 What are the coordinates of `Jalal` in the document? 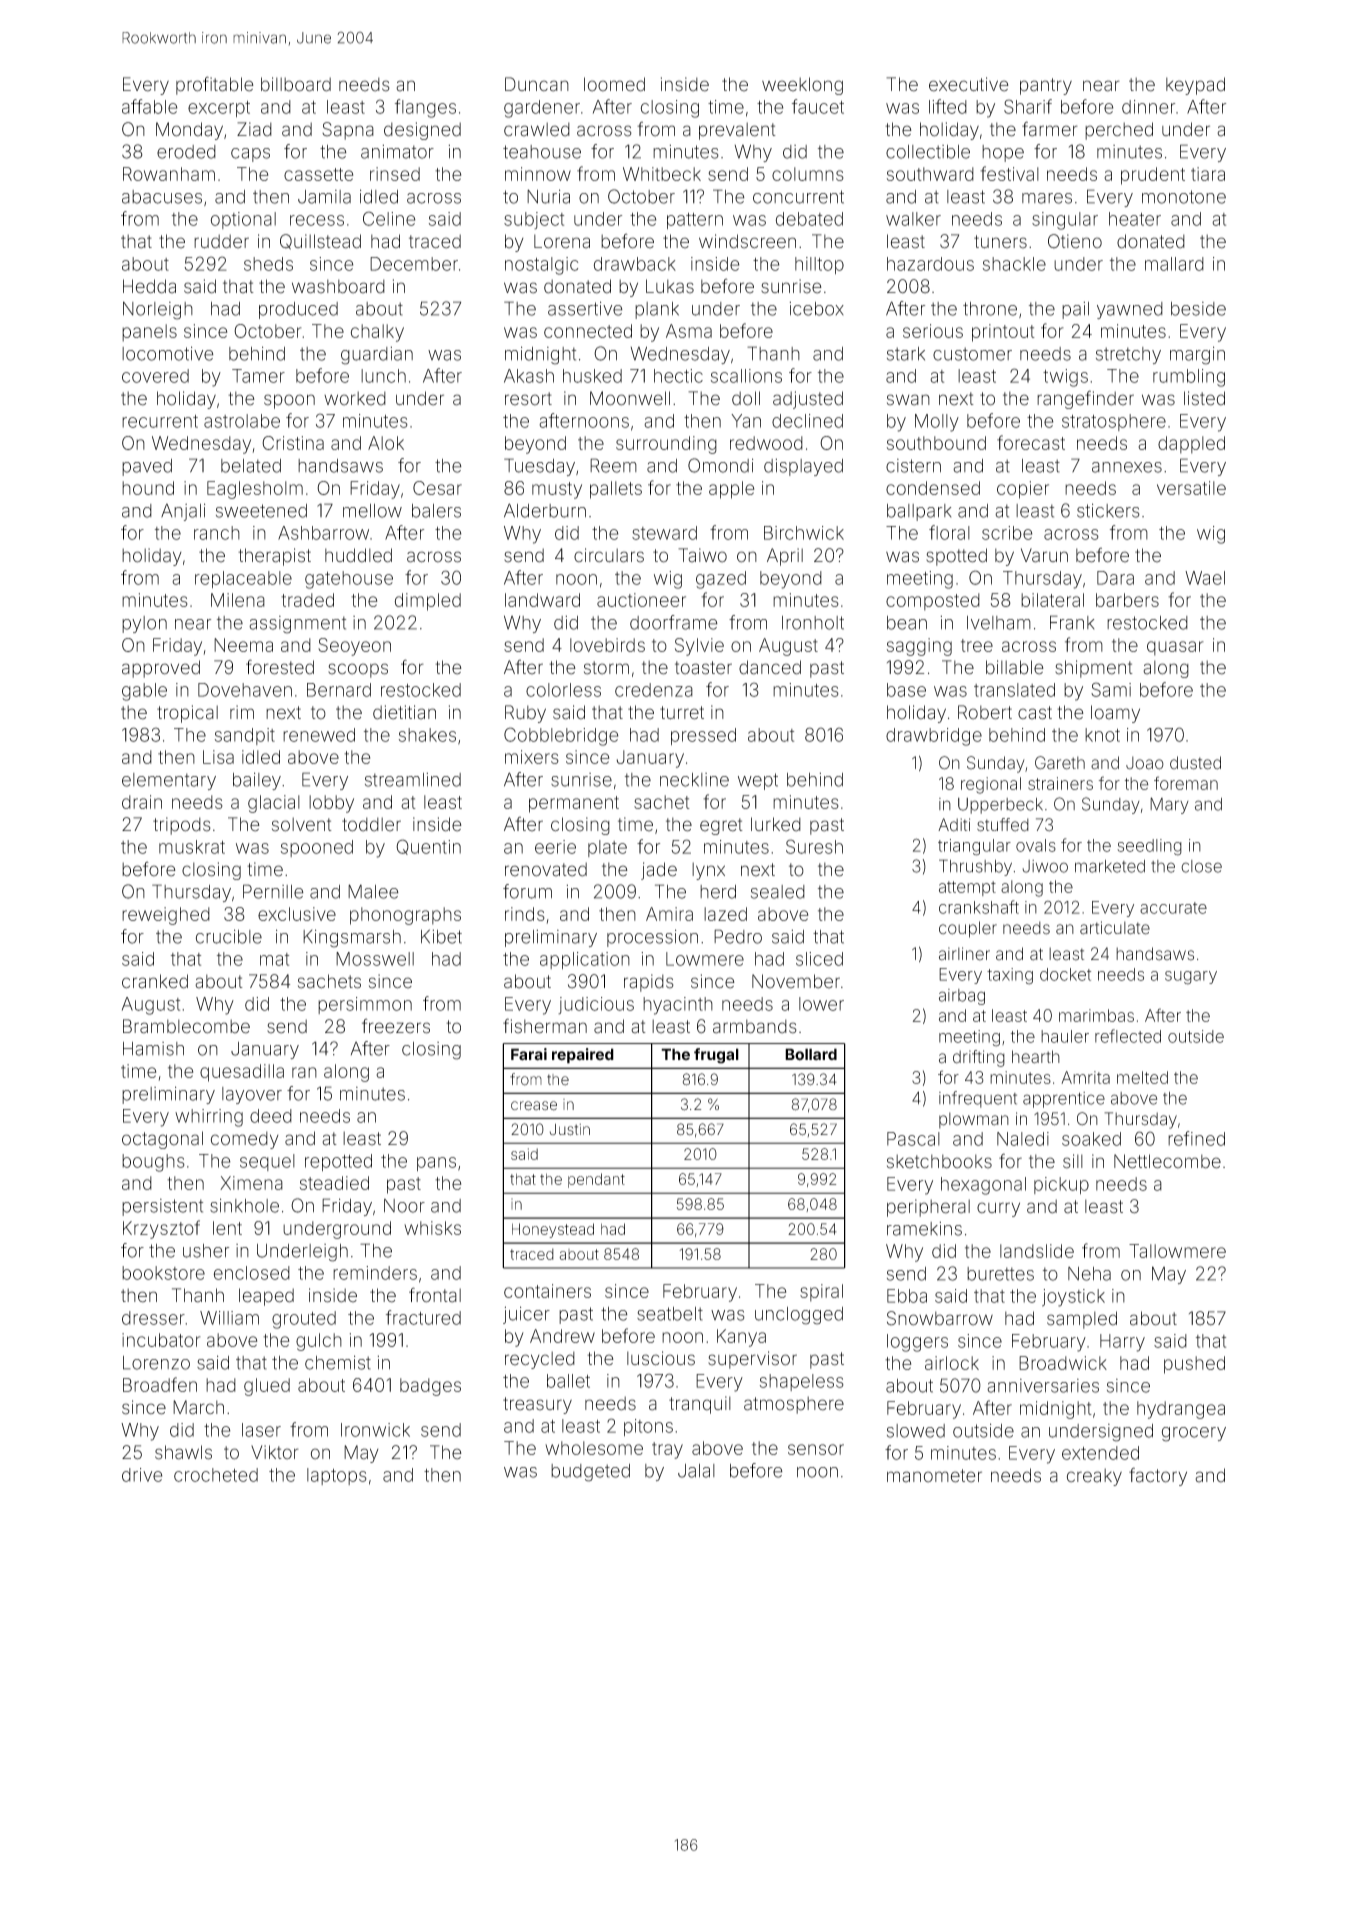 It's located at (696, 1471).
